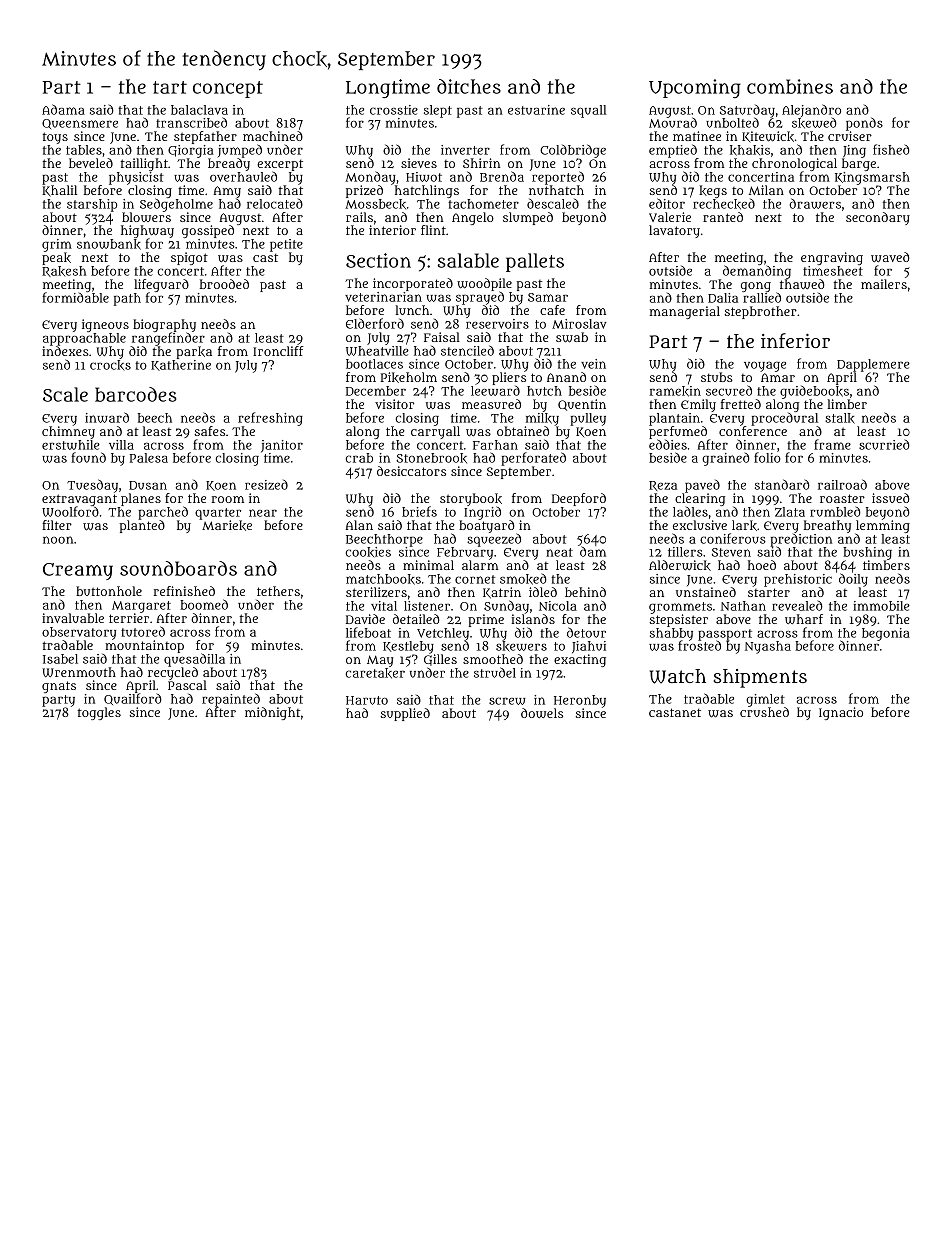 This screenshot has width=952, height=1233. Describe the element at coordinates (475, 579) in the screenshot. I see `cornet` at that location.
